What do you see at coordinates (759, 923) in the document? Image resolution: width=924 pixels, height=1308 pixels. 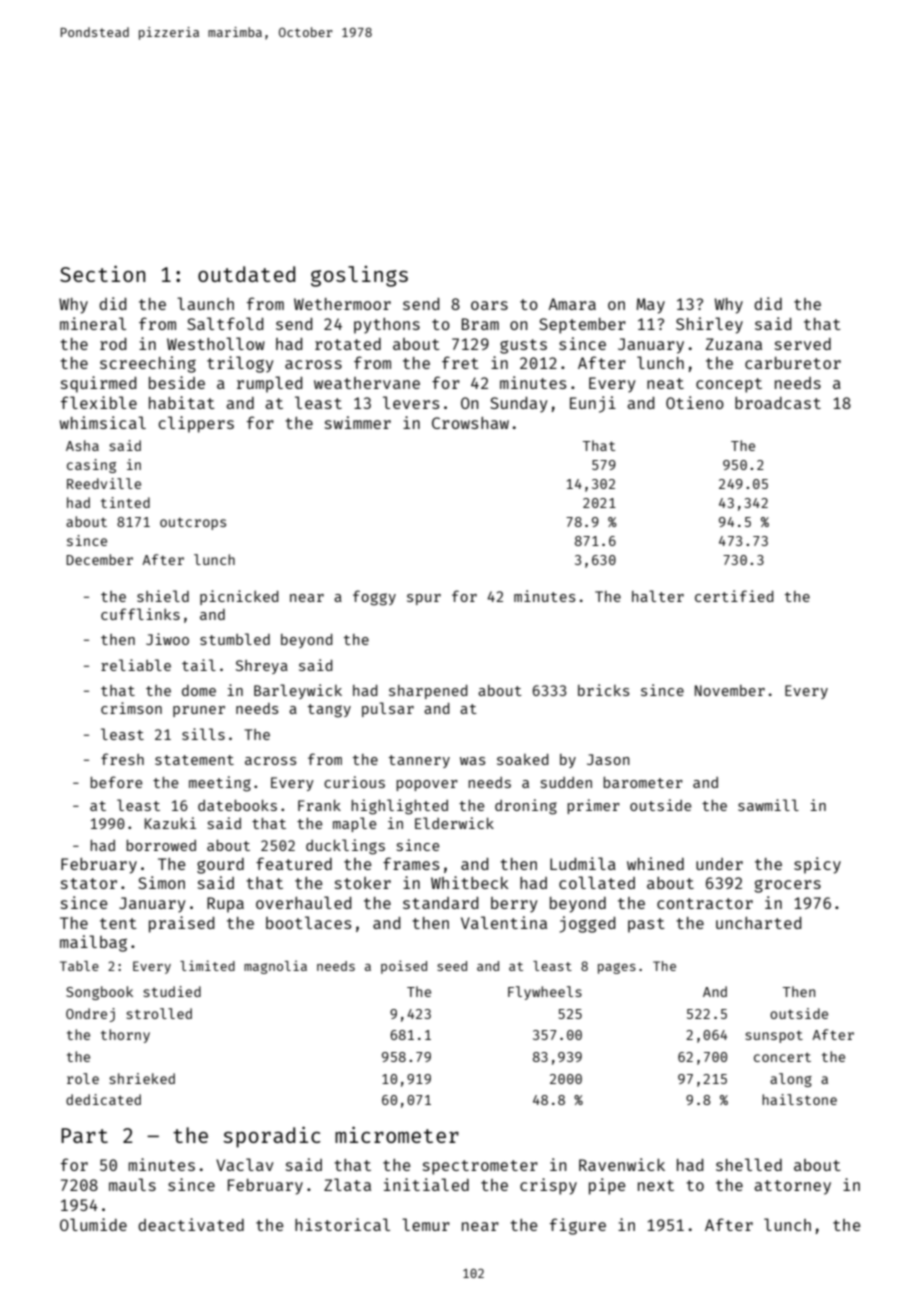 I see `uncharted` at bounding box center [759, 923].
